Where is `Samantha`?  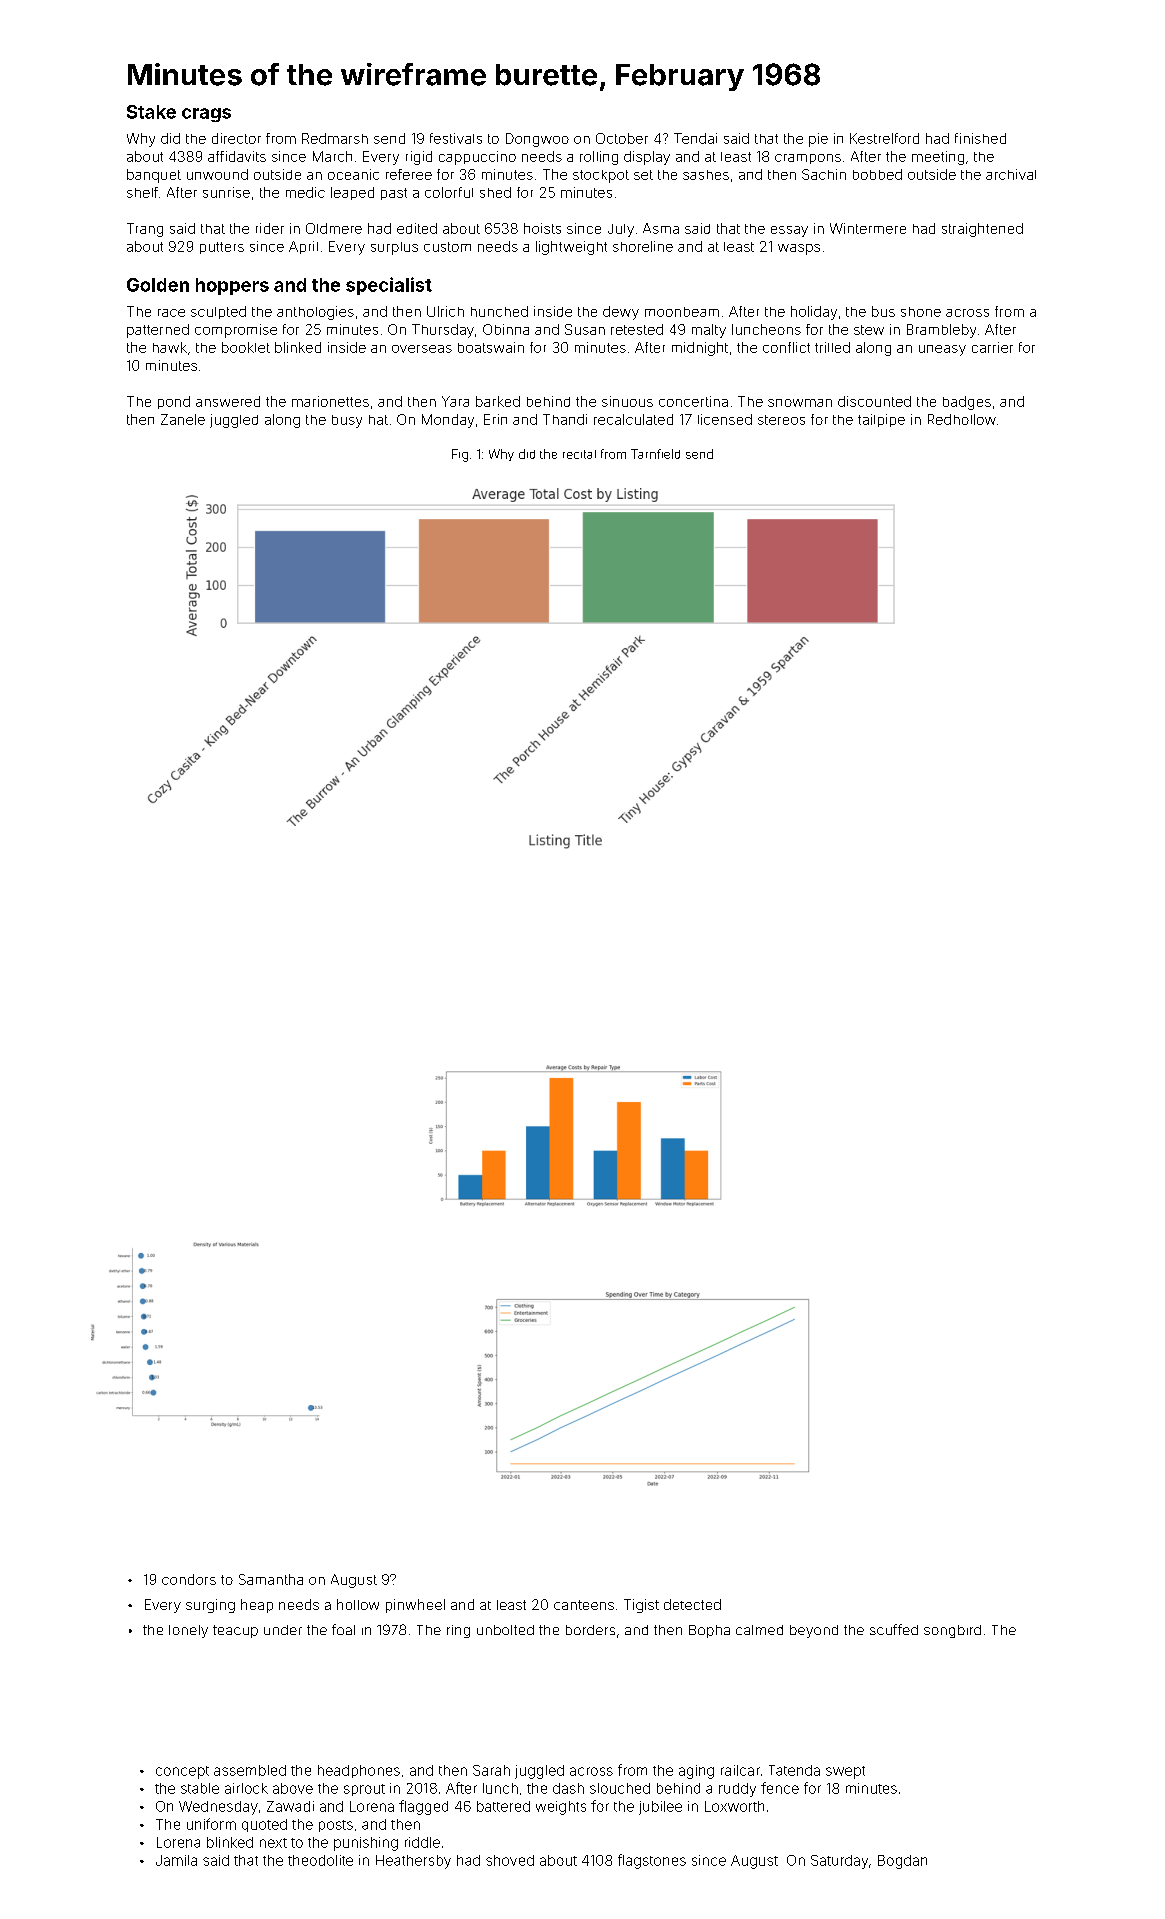 Samantha is located at coordinates (271, 1579).
